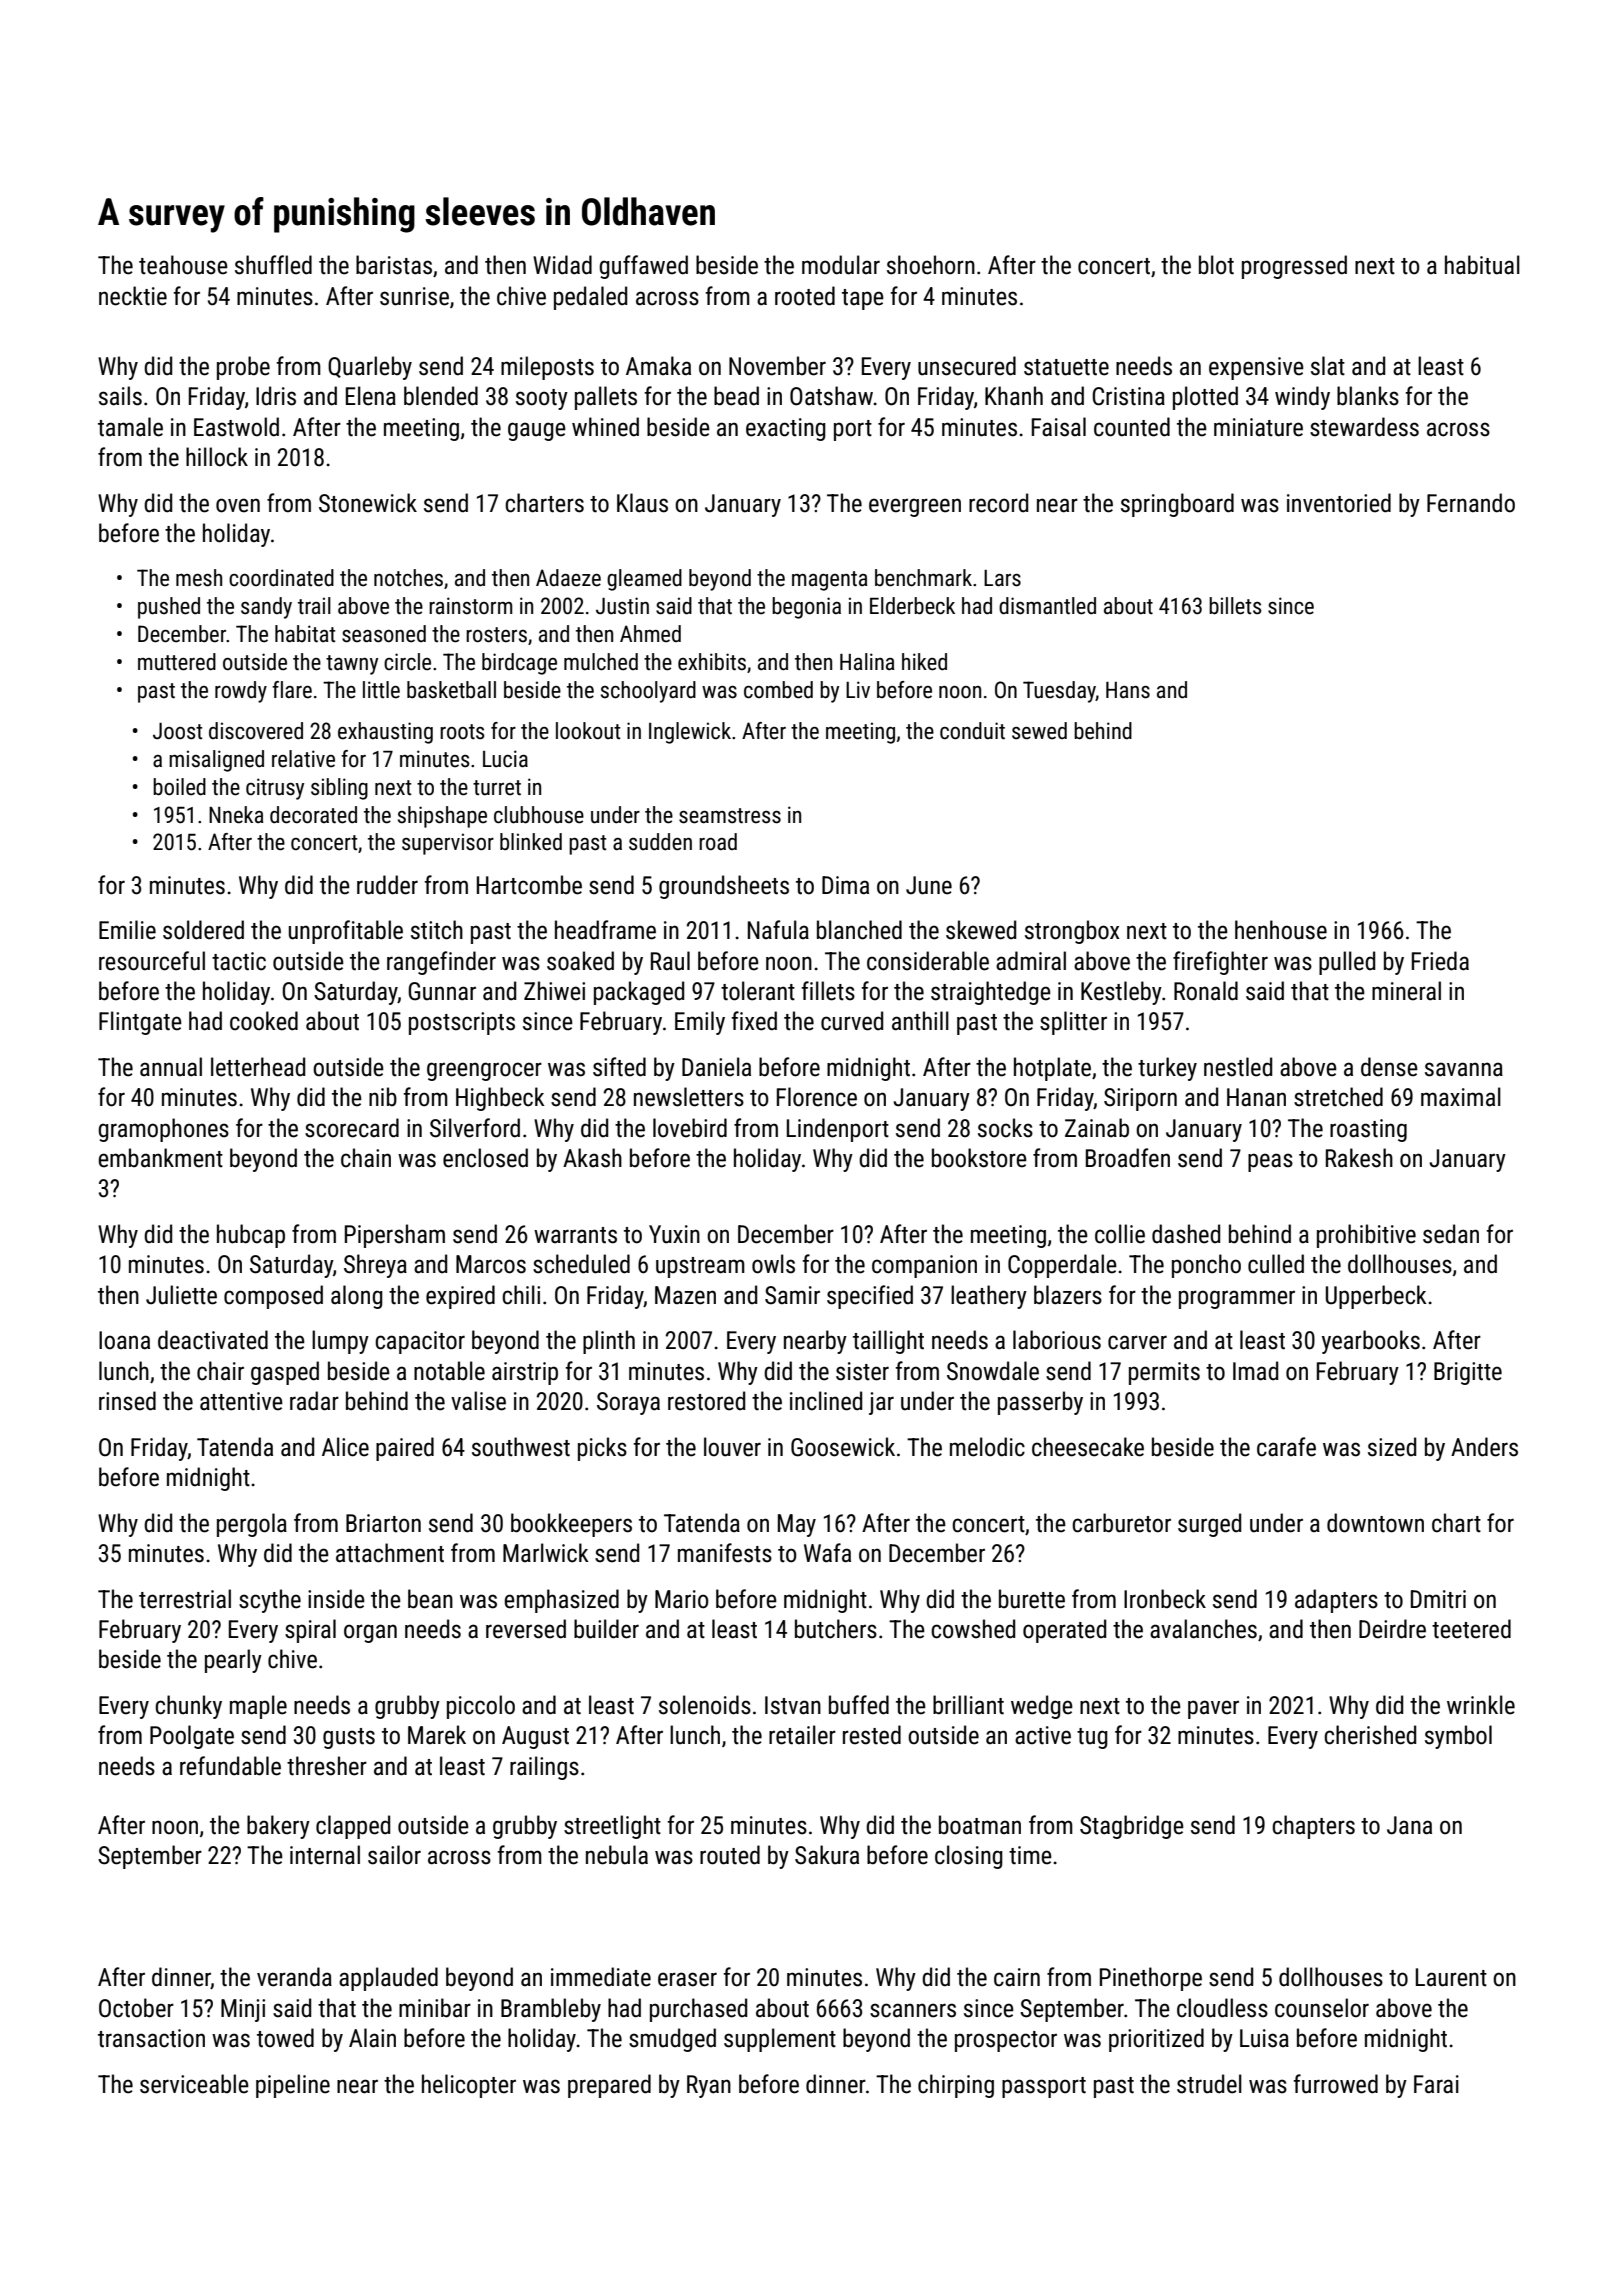 The image size is (1620, 2292). Describe the element at coordinates (969, 1857) in the document. I see `closing` at that location.
